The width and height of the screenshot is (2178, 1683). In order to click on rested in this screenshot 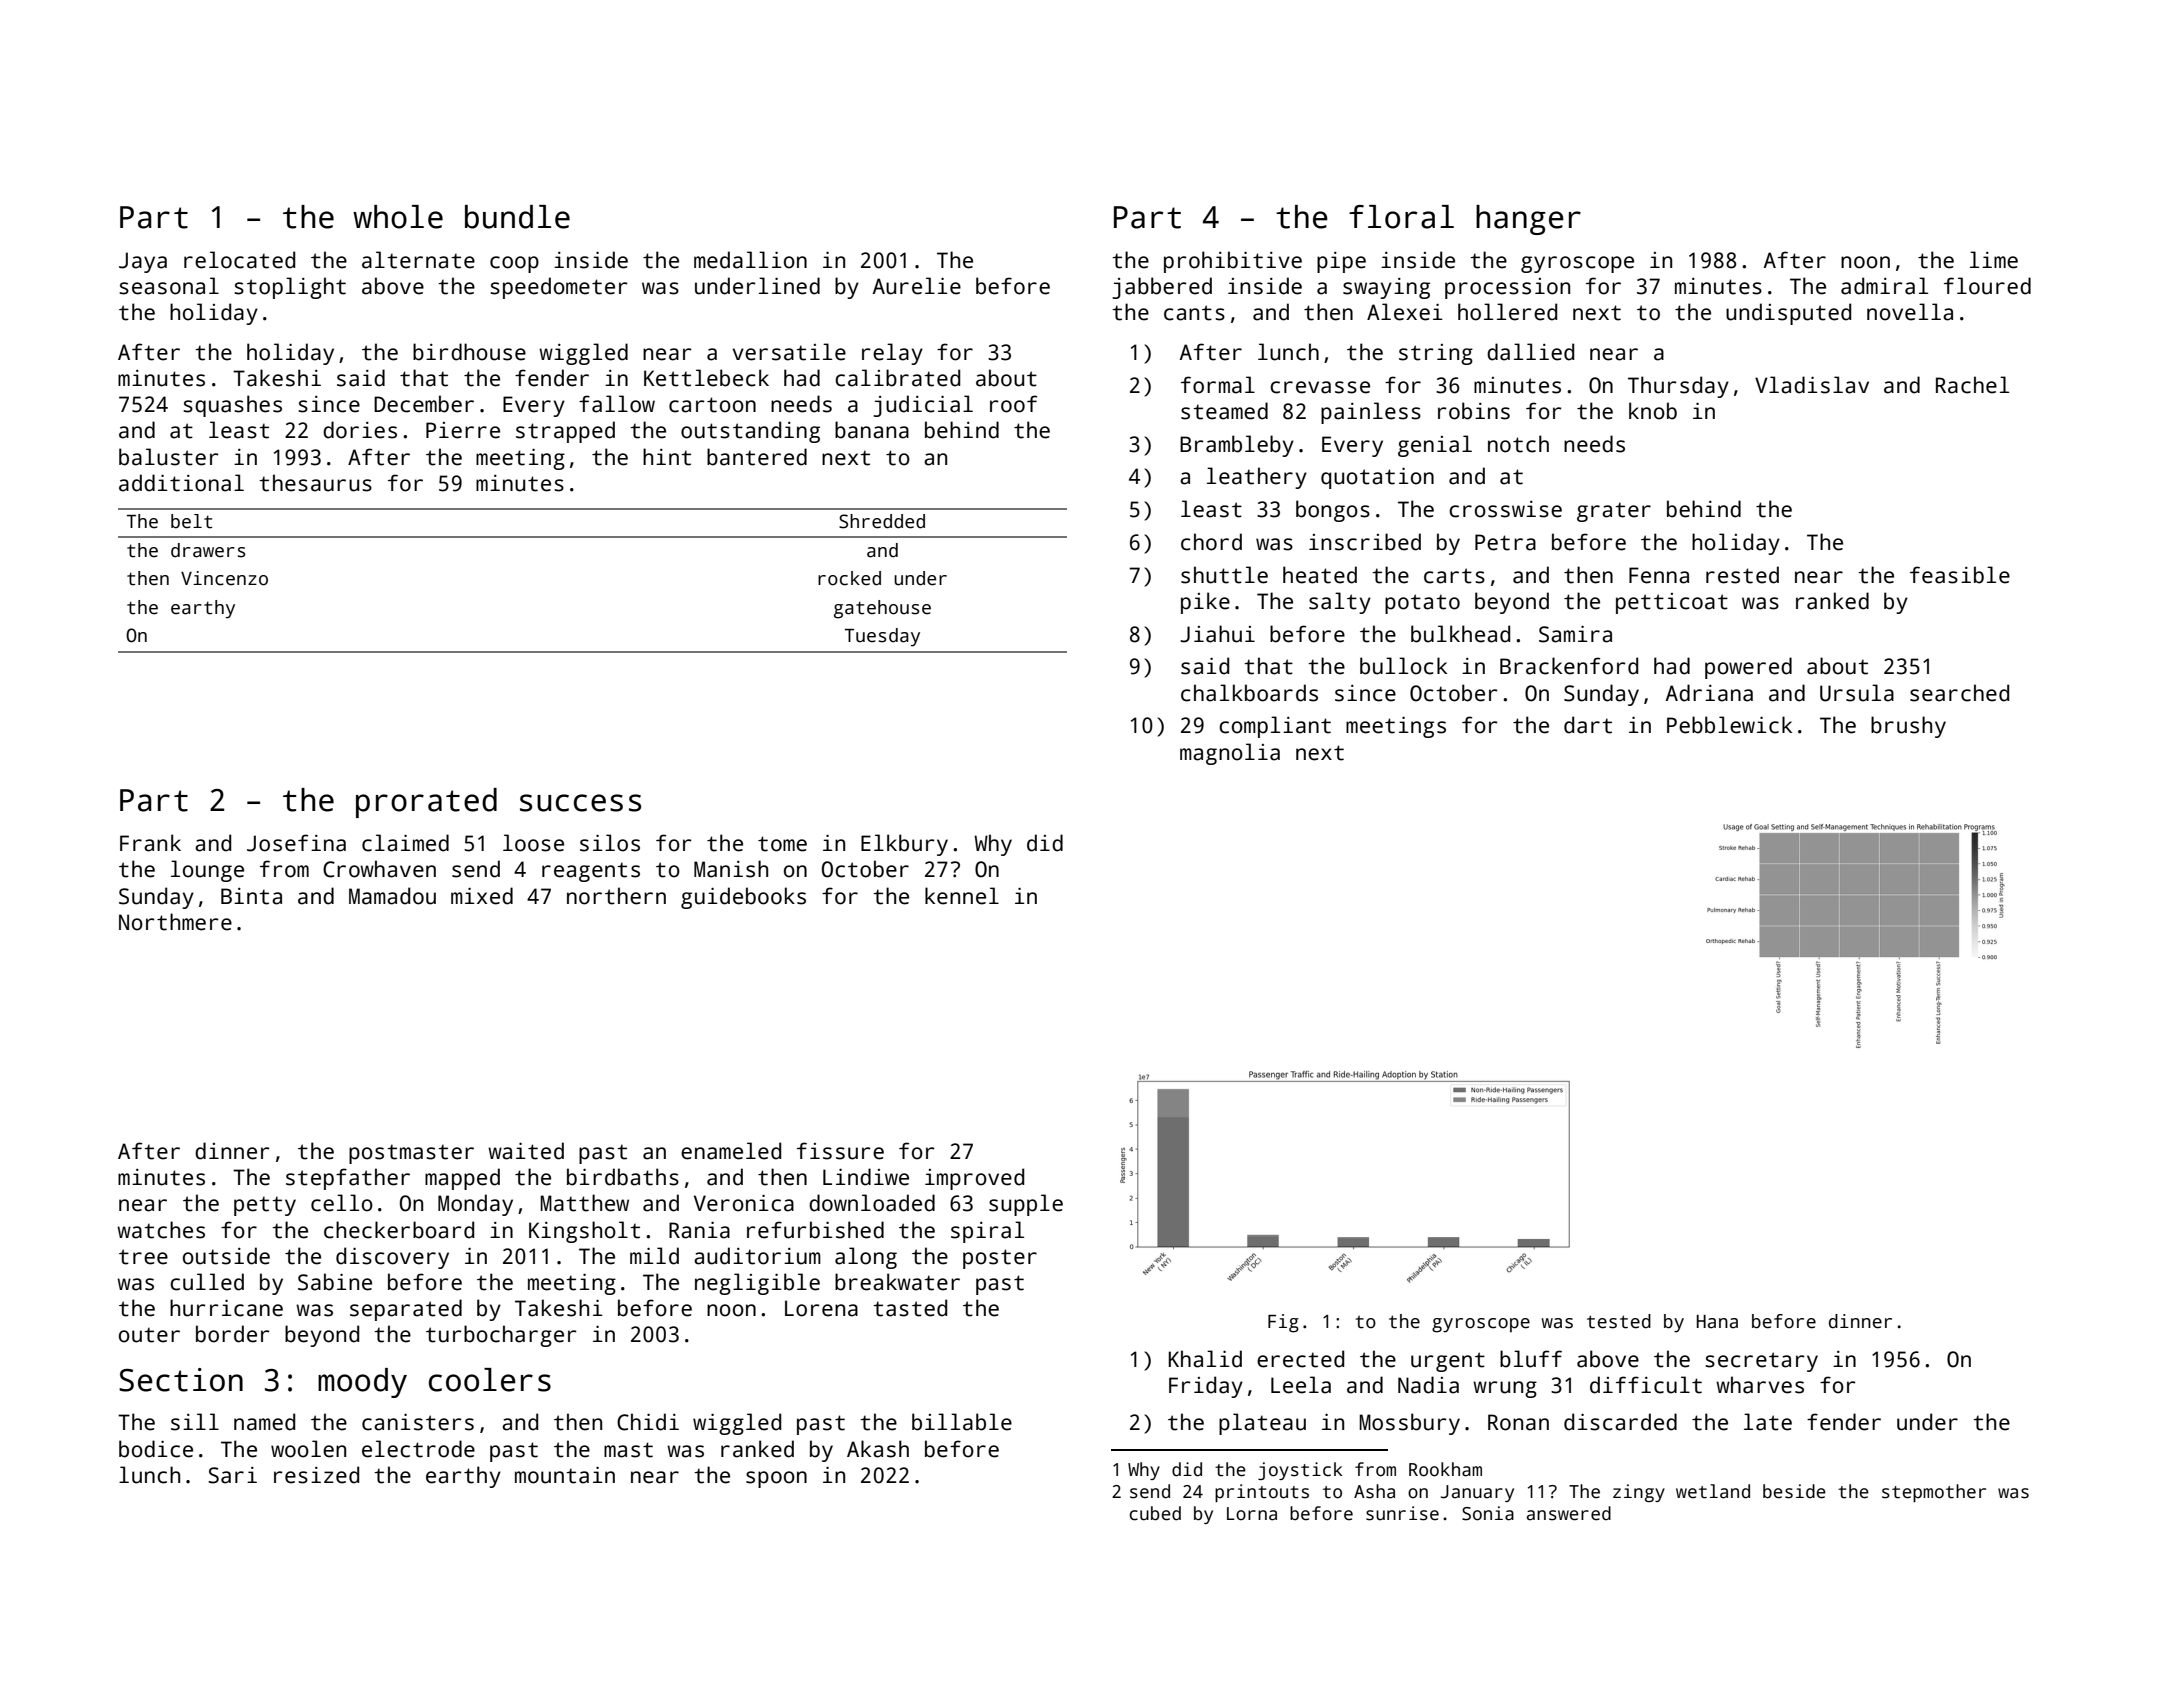, I will do `click(1742, 575)`.
